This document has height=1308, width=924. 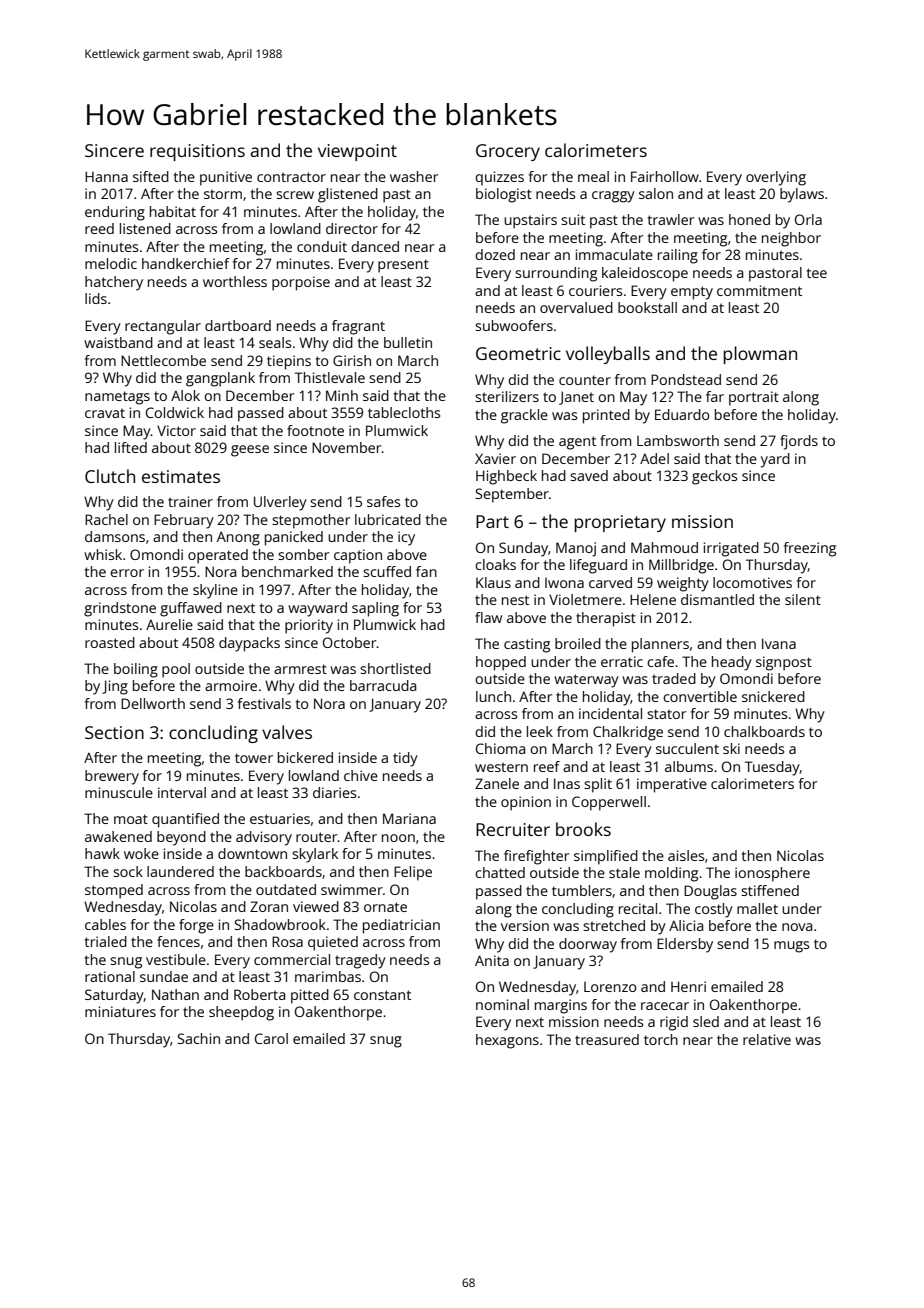 I want to click on geckos, so click(x=714, y=477).
